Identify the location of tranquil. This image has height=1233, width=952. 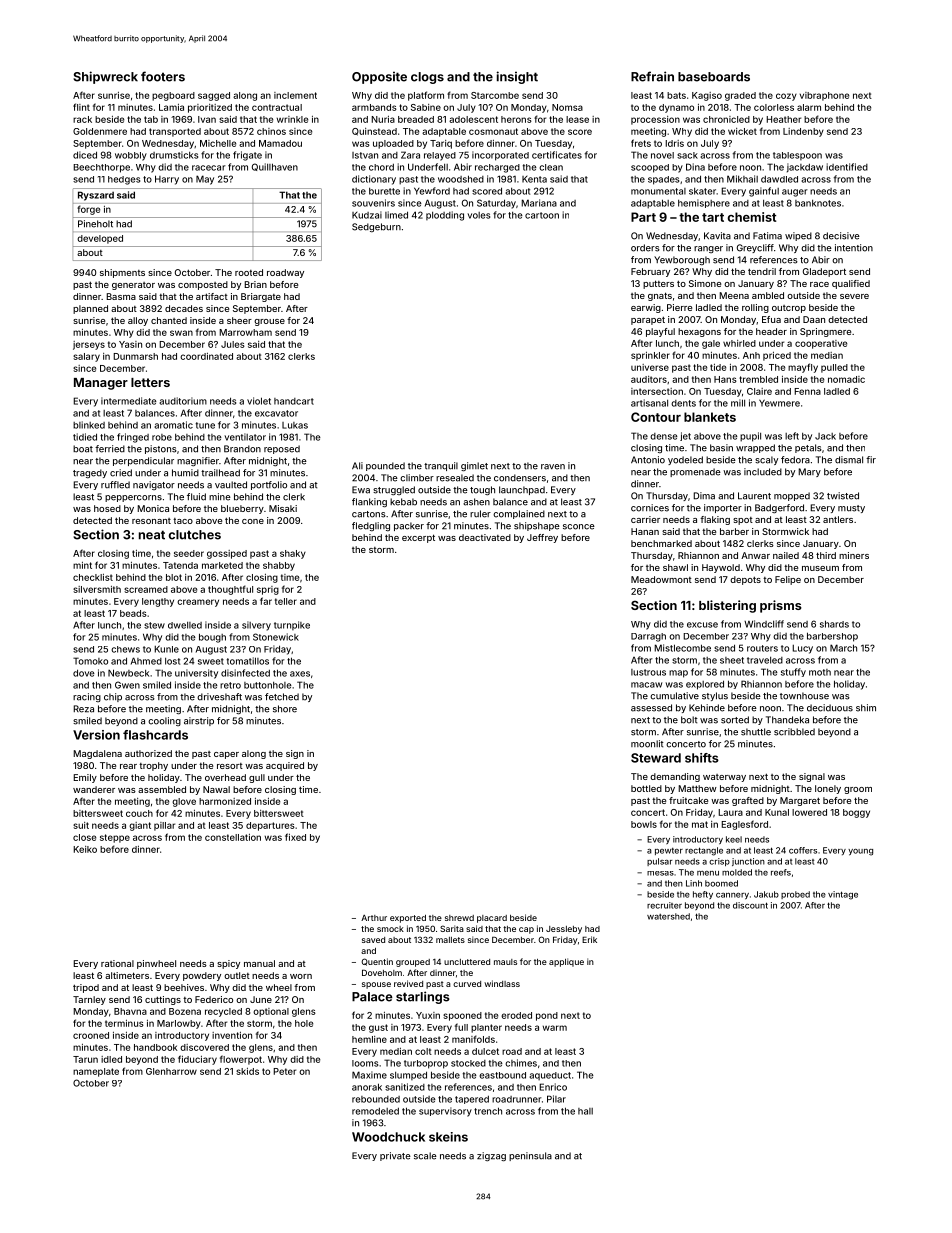
(441, 466).
